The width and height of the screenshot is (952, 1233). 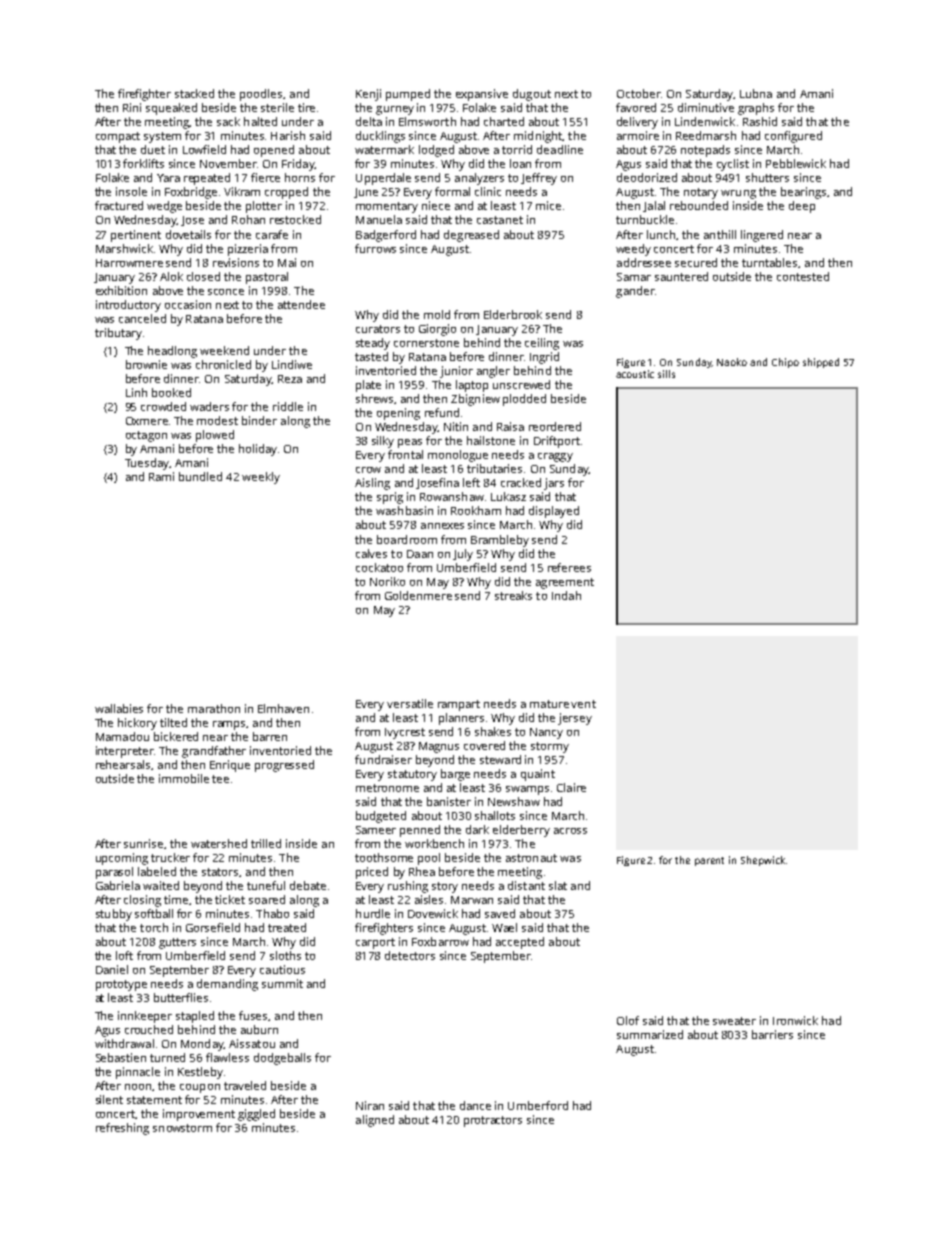 I want to click on stubby, so click(x=114, y=915).
